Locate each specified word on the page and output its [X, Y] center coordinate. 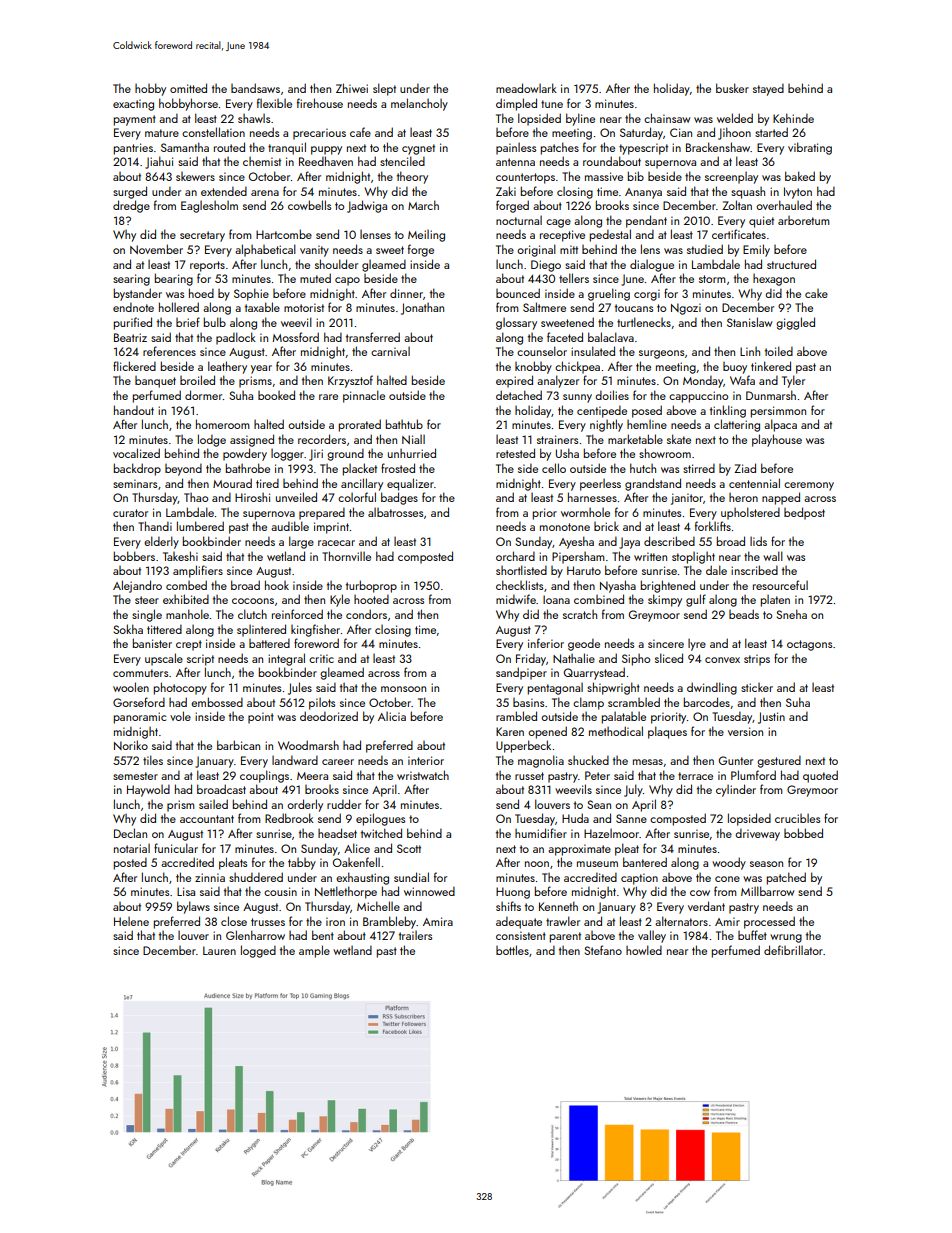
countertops [525, 178]
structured [791, 264]
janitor [687, 499]
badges [399, 498]
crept [189, 645]
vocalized [136, 453]
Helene [131, 921]
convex [722, 660]
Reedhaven [326, 161]
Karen [510, 731]
